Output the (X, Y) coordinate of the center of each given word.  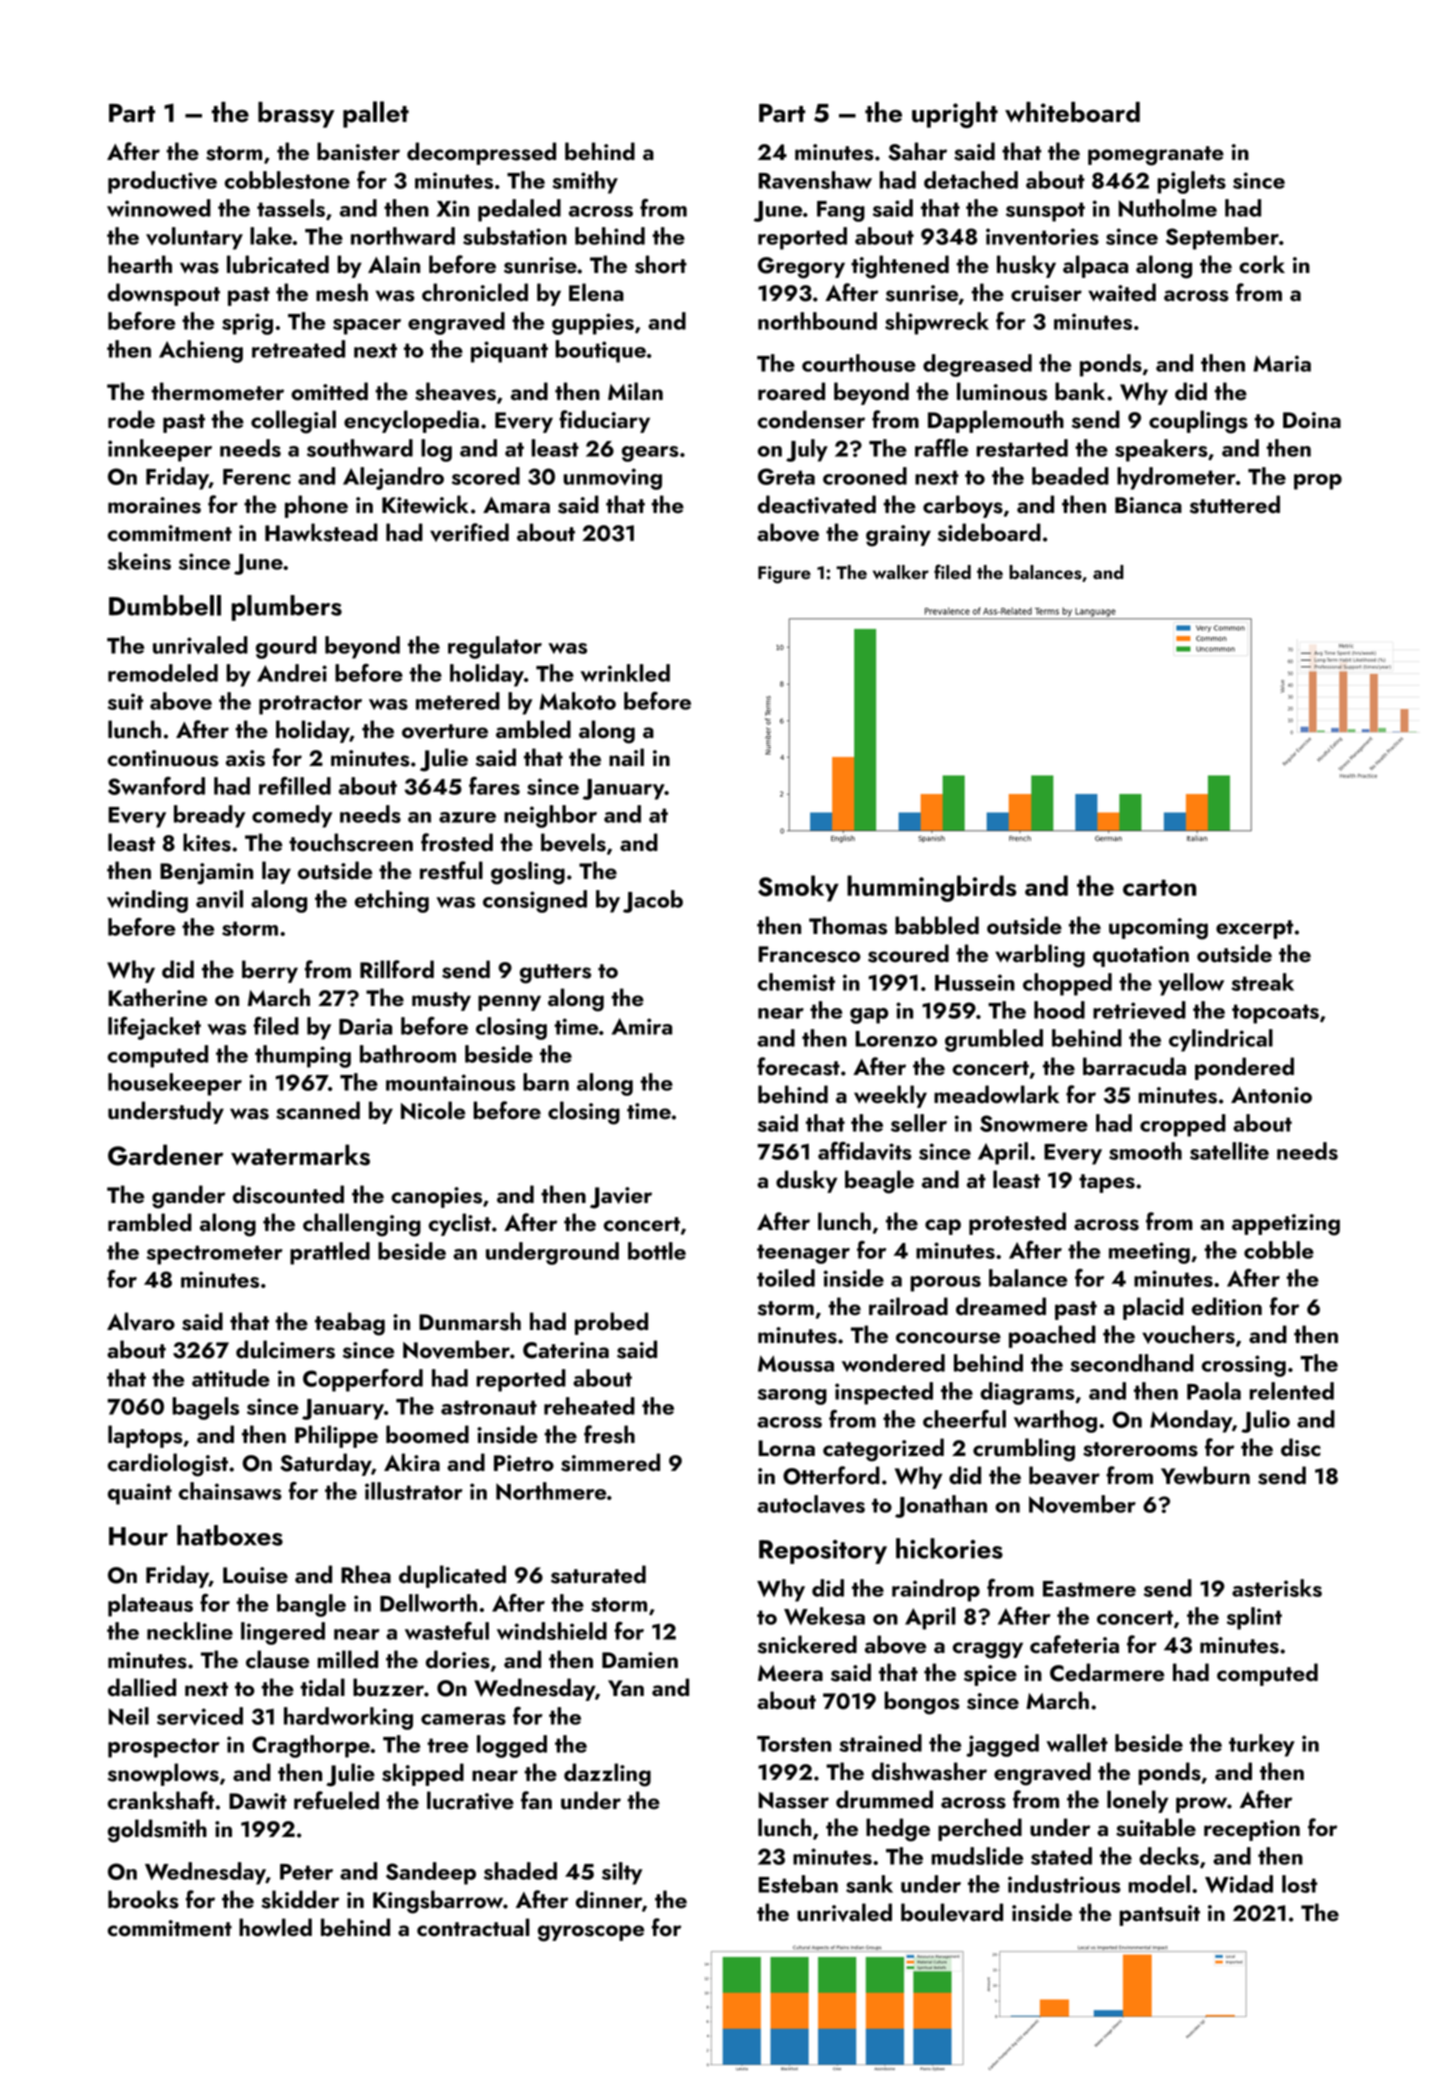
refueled (336, 1800)
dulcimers (285, 1349)
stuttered (1235, 504)
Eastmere (1089, 1589)
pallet (376, 114)
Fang (841, 211)
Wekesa (824, 1616)
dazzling (607, 1775)
